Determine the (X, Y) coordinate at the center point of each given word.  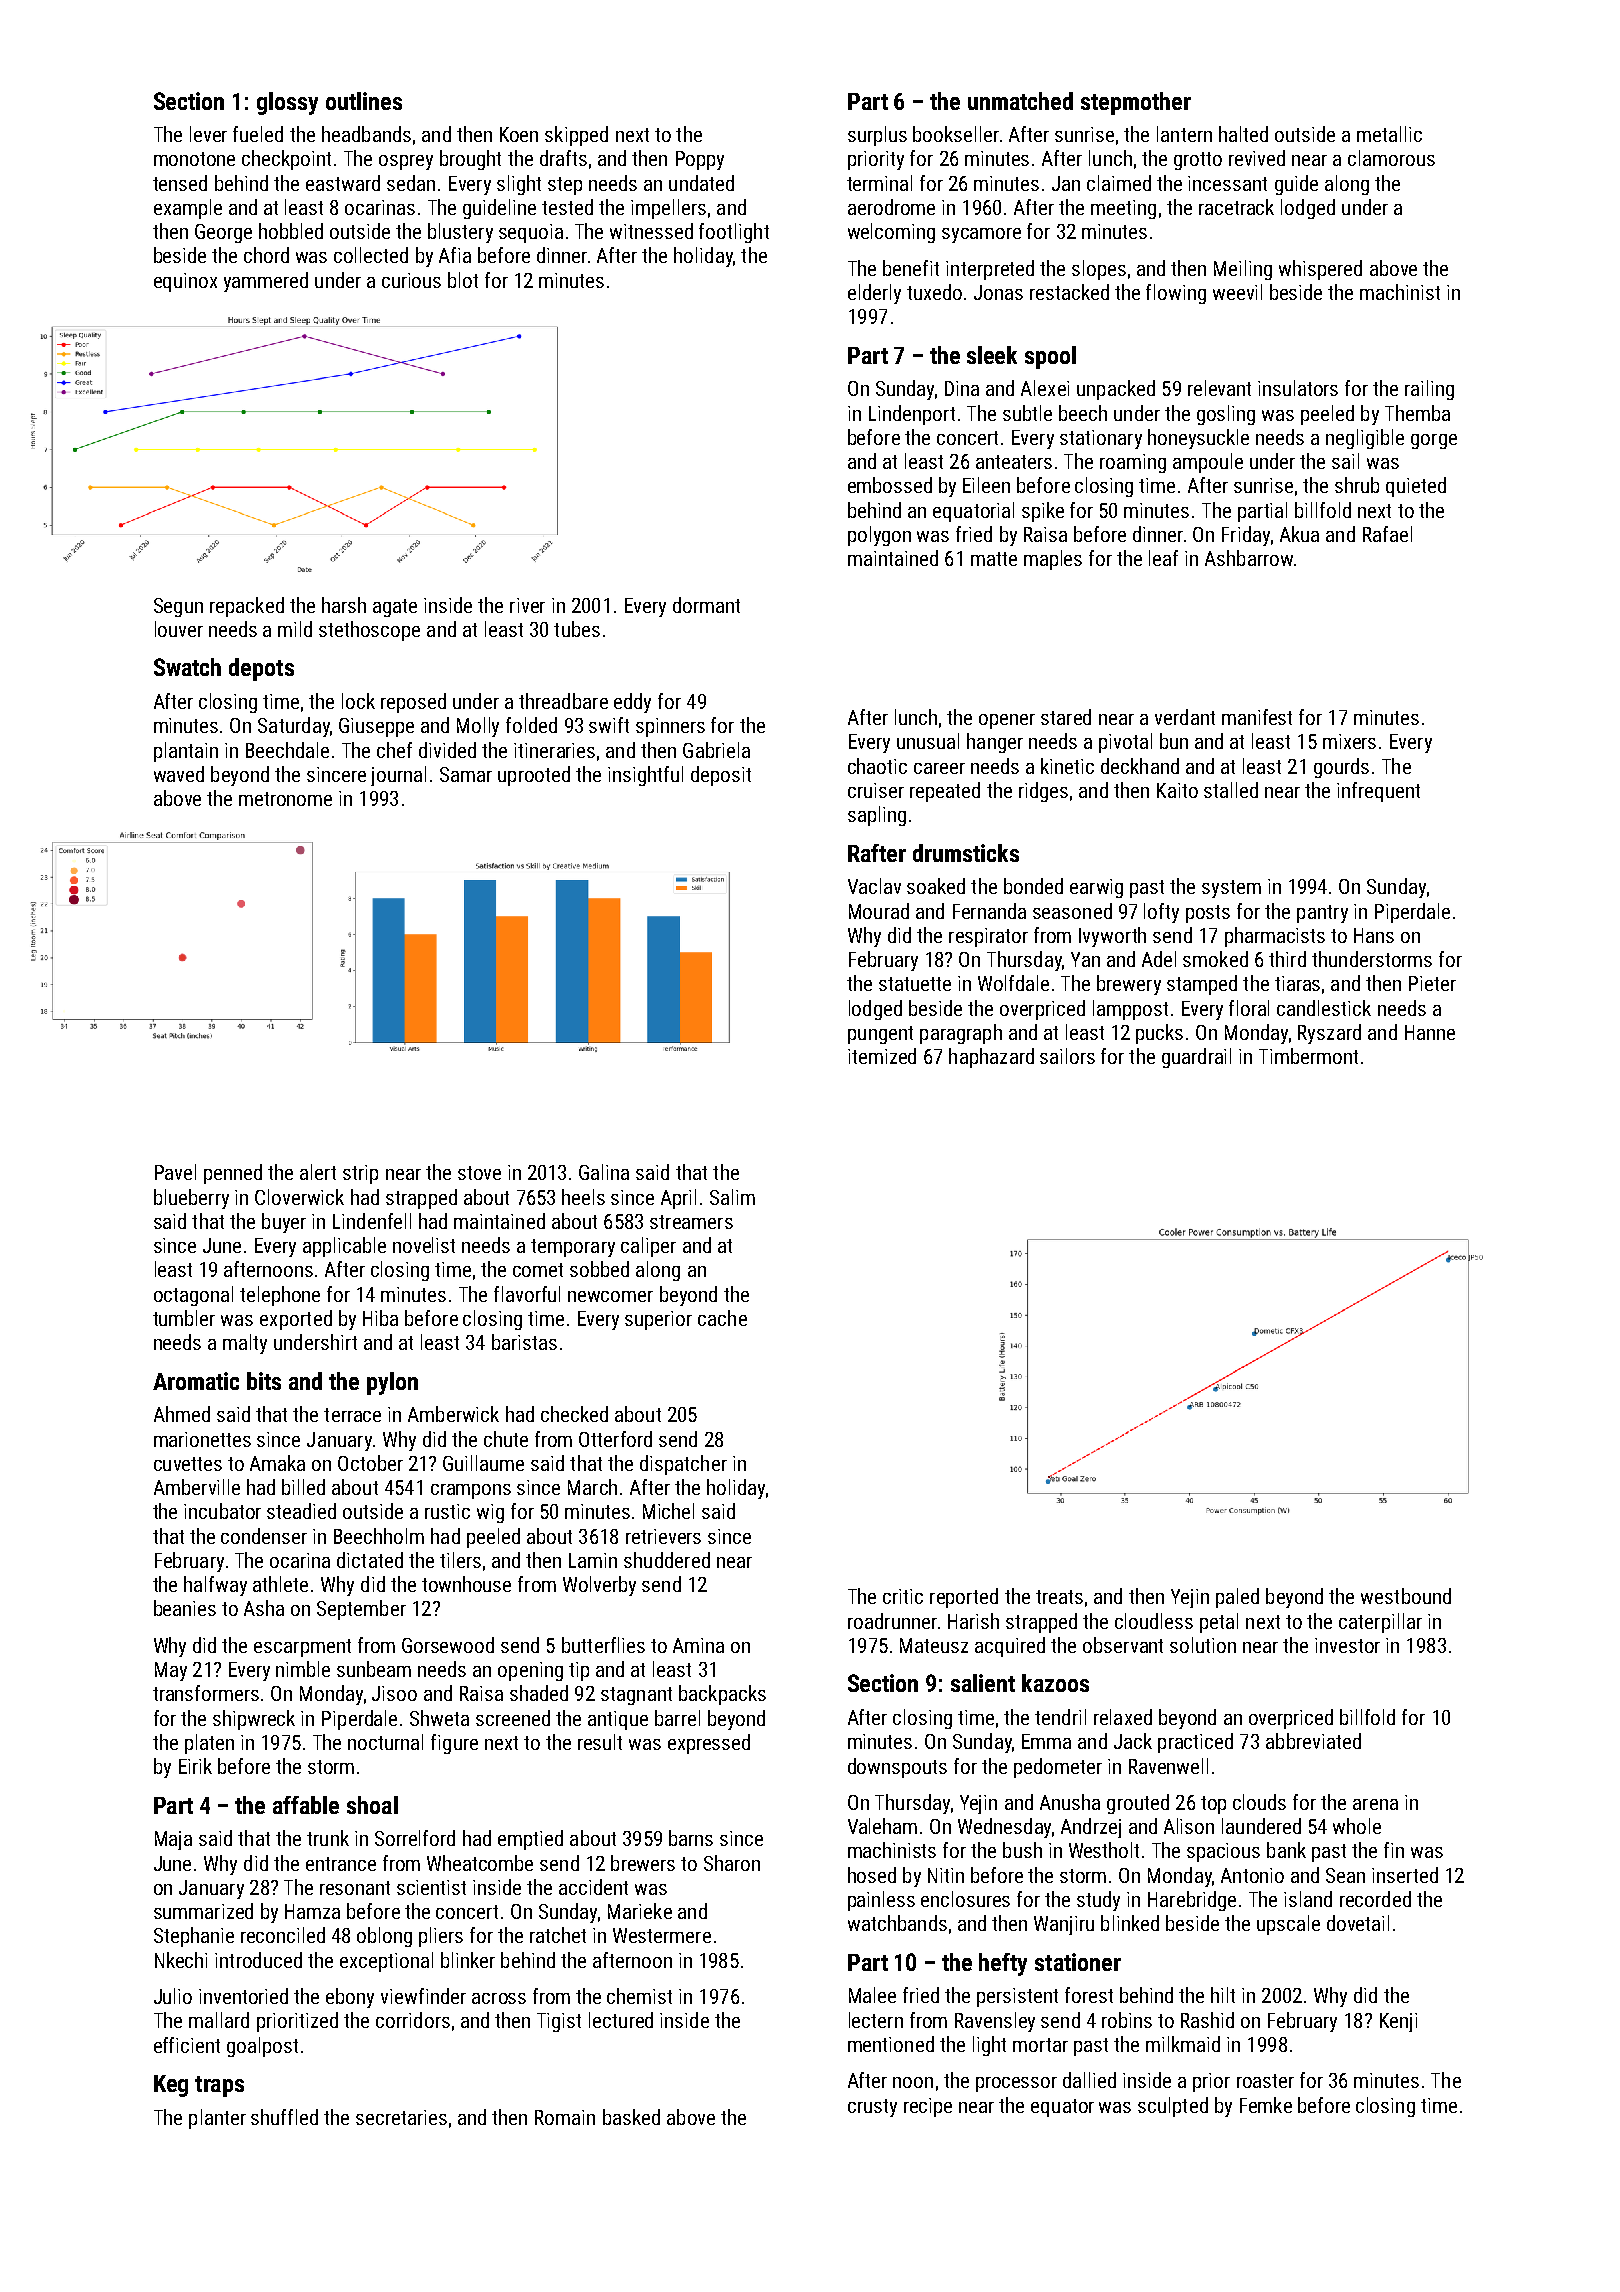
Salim (732, 1197)
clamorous (1391, 158)
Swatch (187, 667)
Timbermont (1308, 1056)
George (223, 233)
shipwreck (254, 1720)
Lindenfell (372, 1221)
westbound (1406, 1596)
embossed (890, 485)
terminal (879, 183)
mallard (219, 2020)
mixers (1349, 741)
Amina (698, 1645)
